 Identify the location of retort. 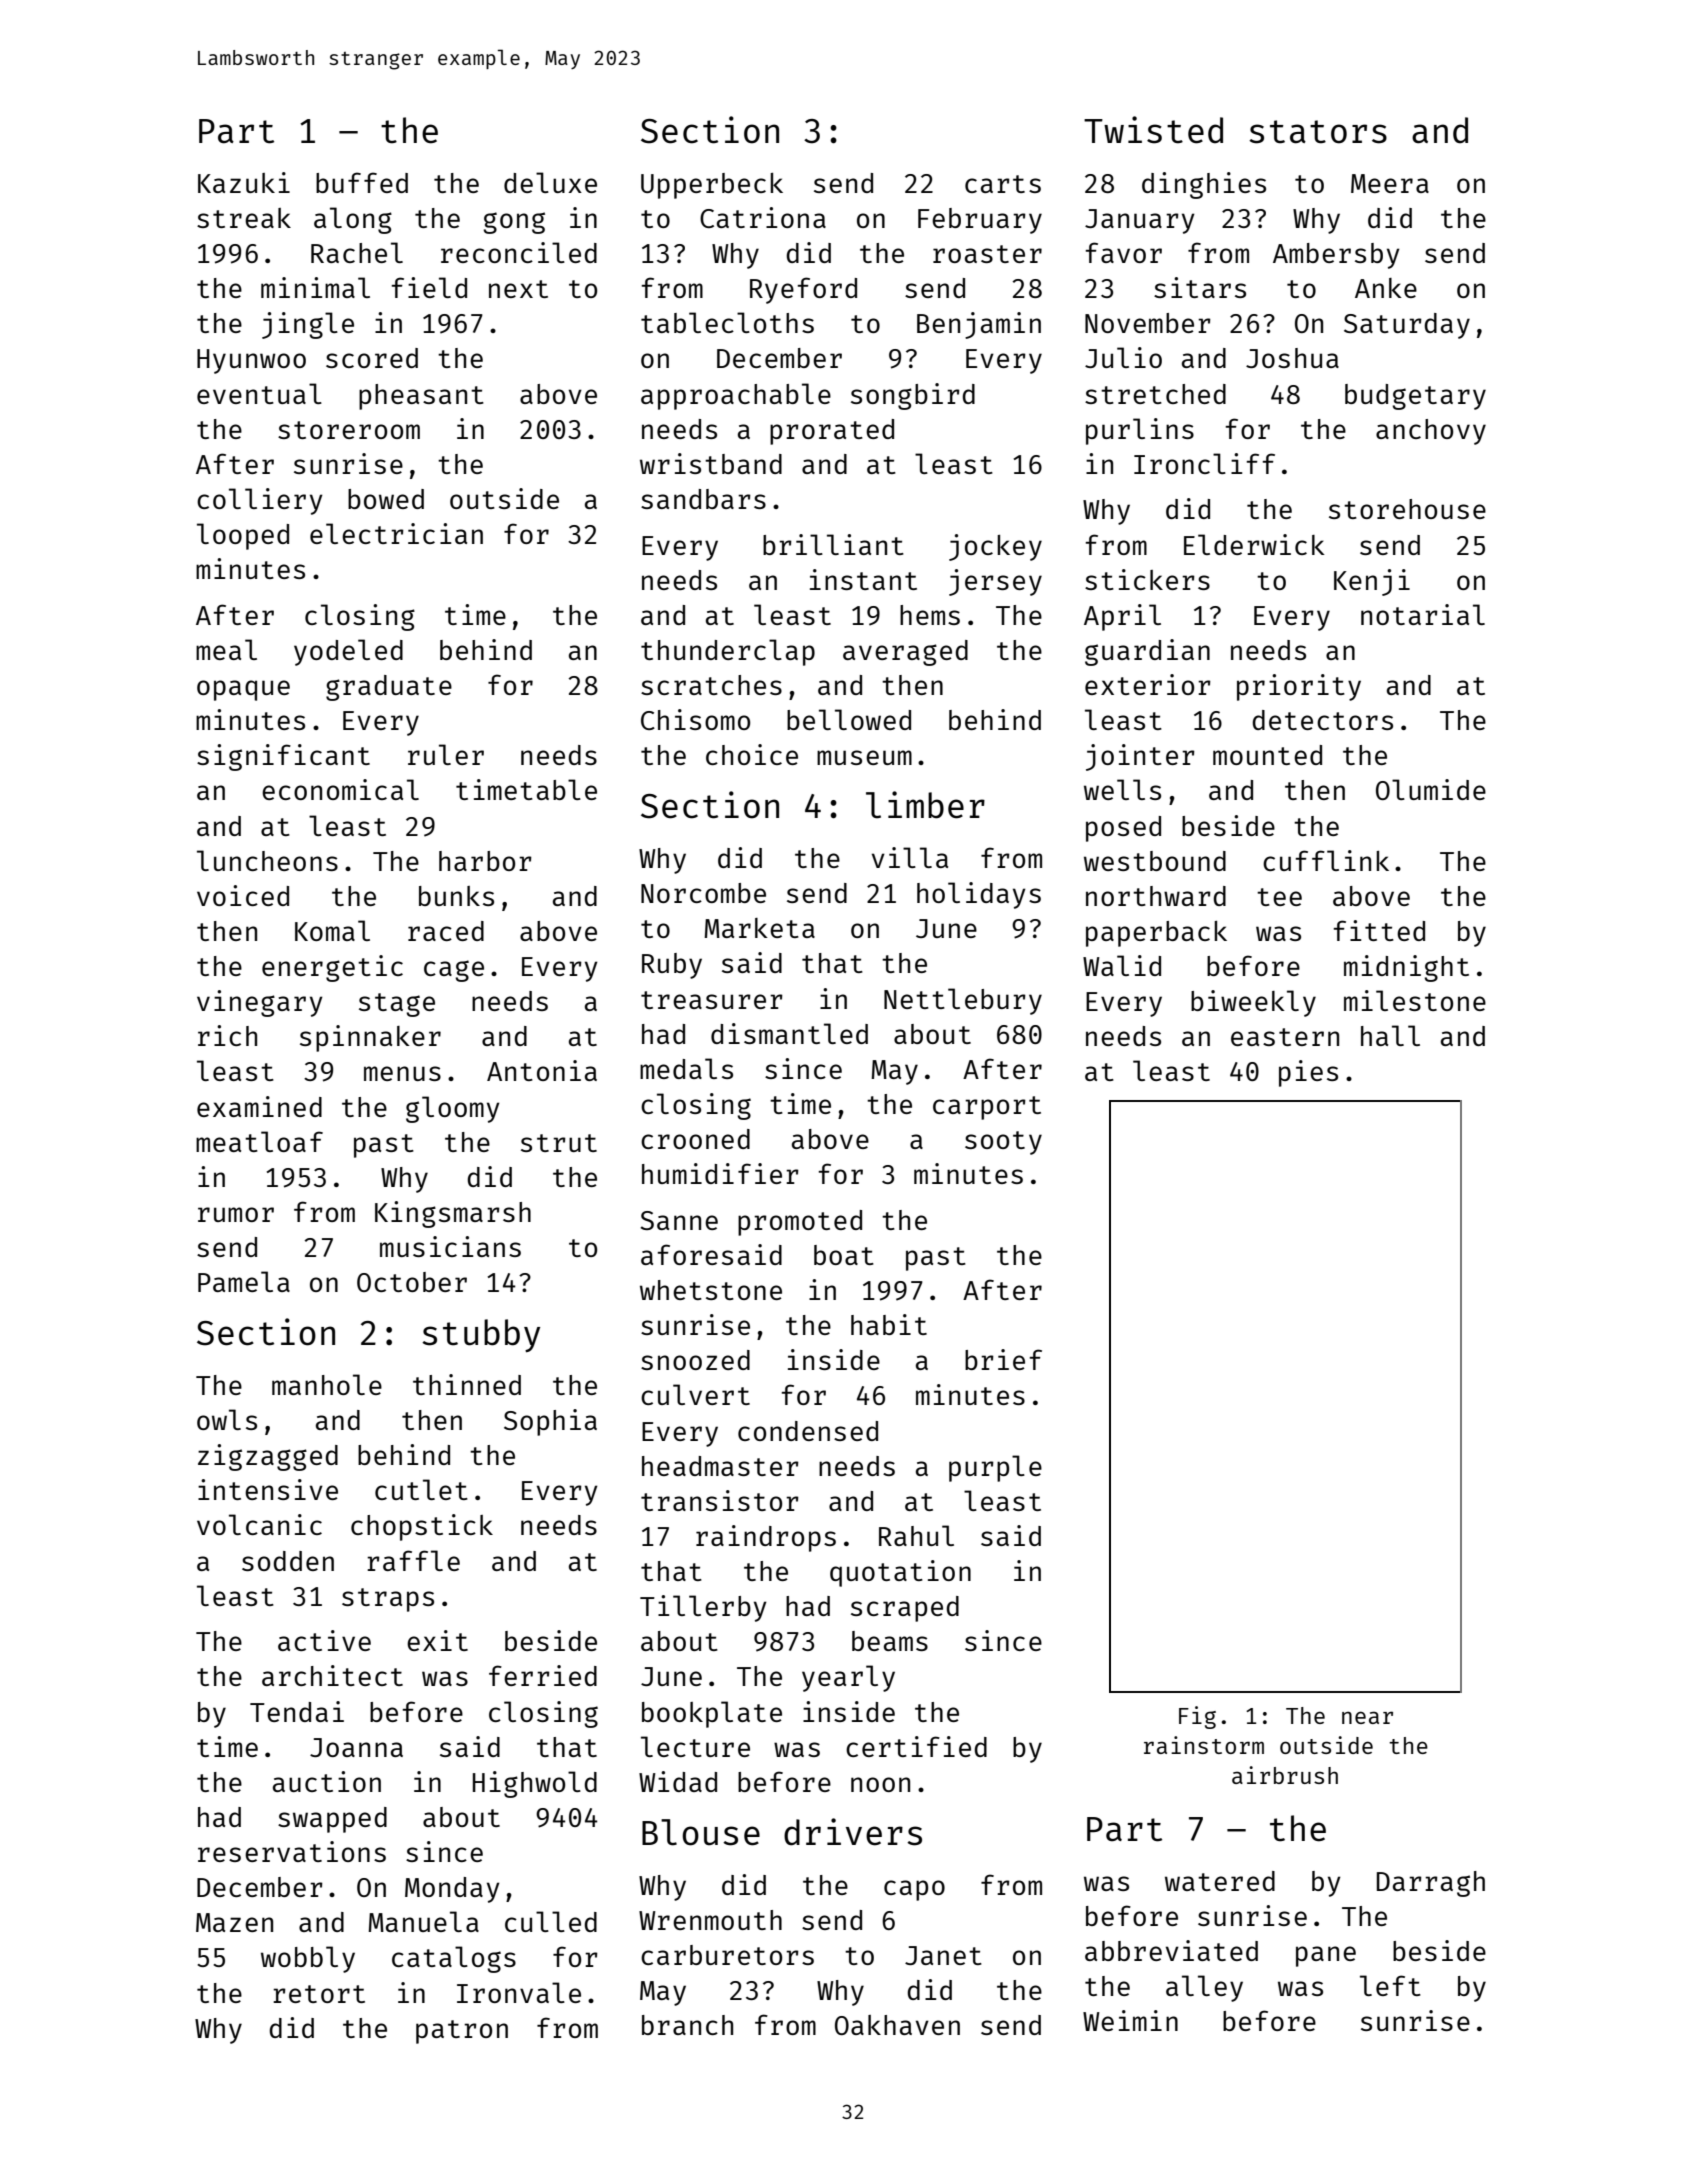
(319, 1994).
